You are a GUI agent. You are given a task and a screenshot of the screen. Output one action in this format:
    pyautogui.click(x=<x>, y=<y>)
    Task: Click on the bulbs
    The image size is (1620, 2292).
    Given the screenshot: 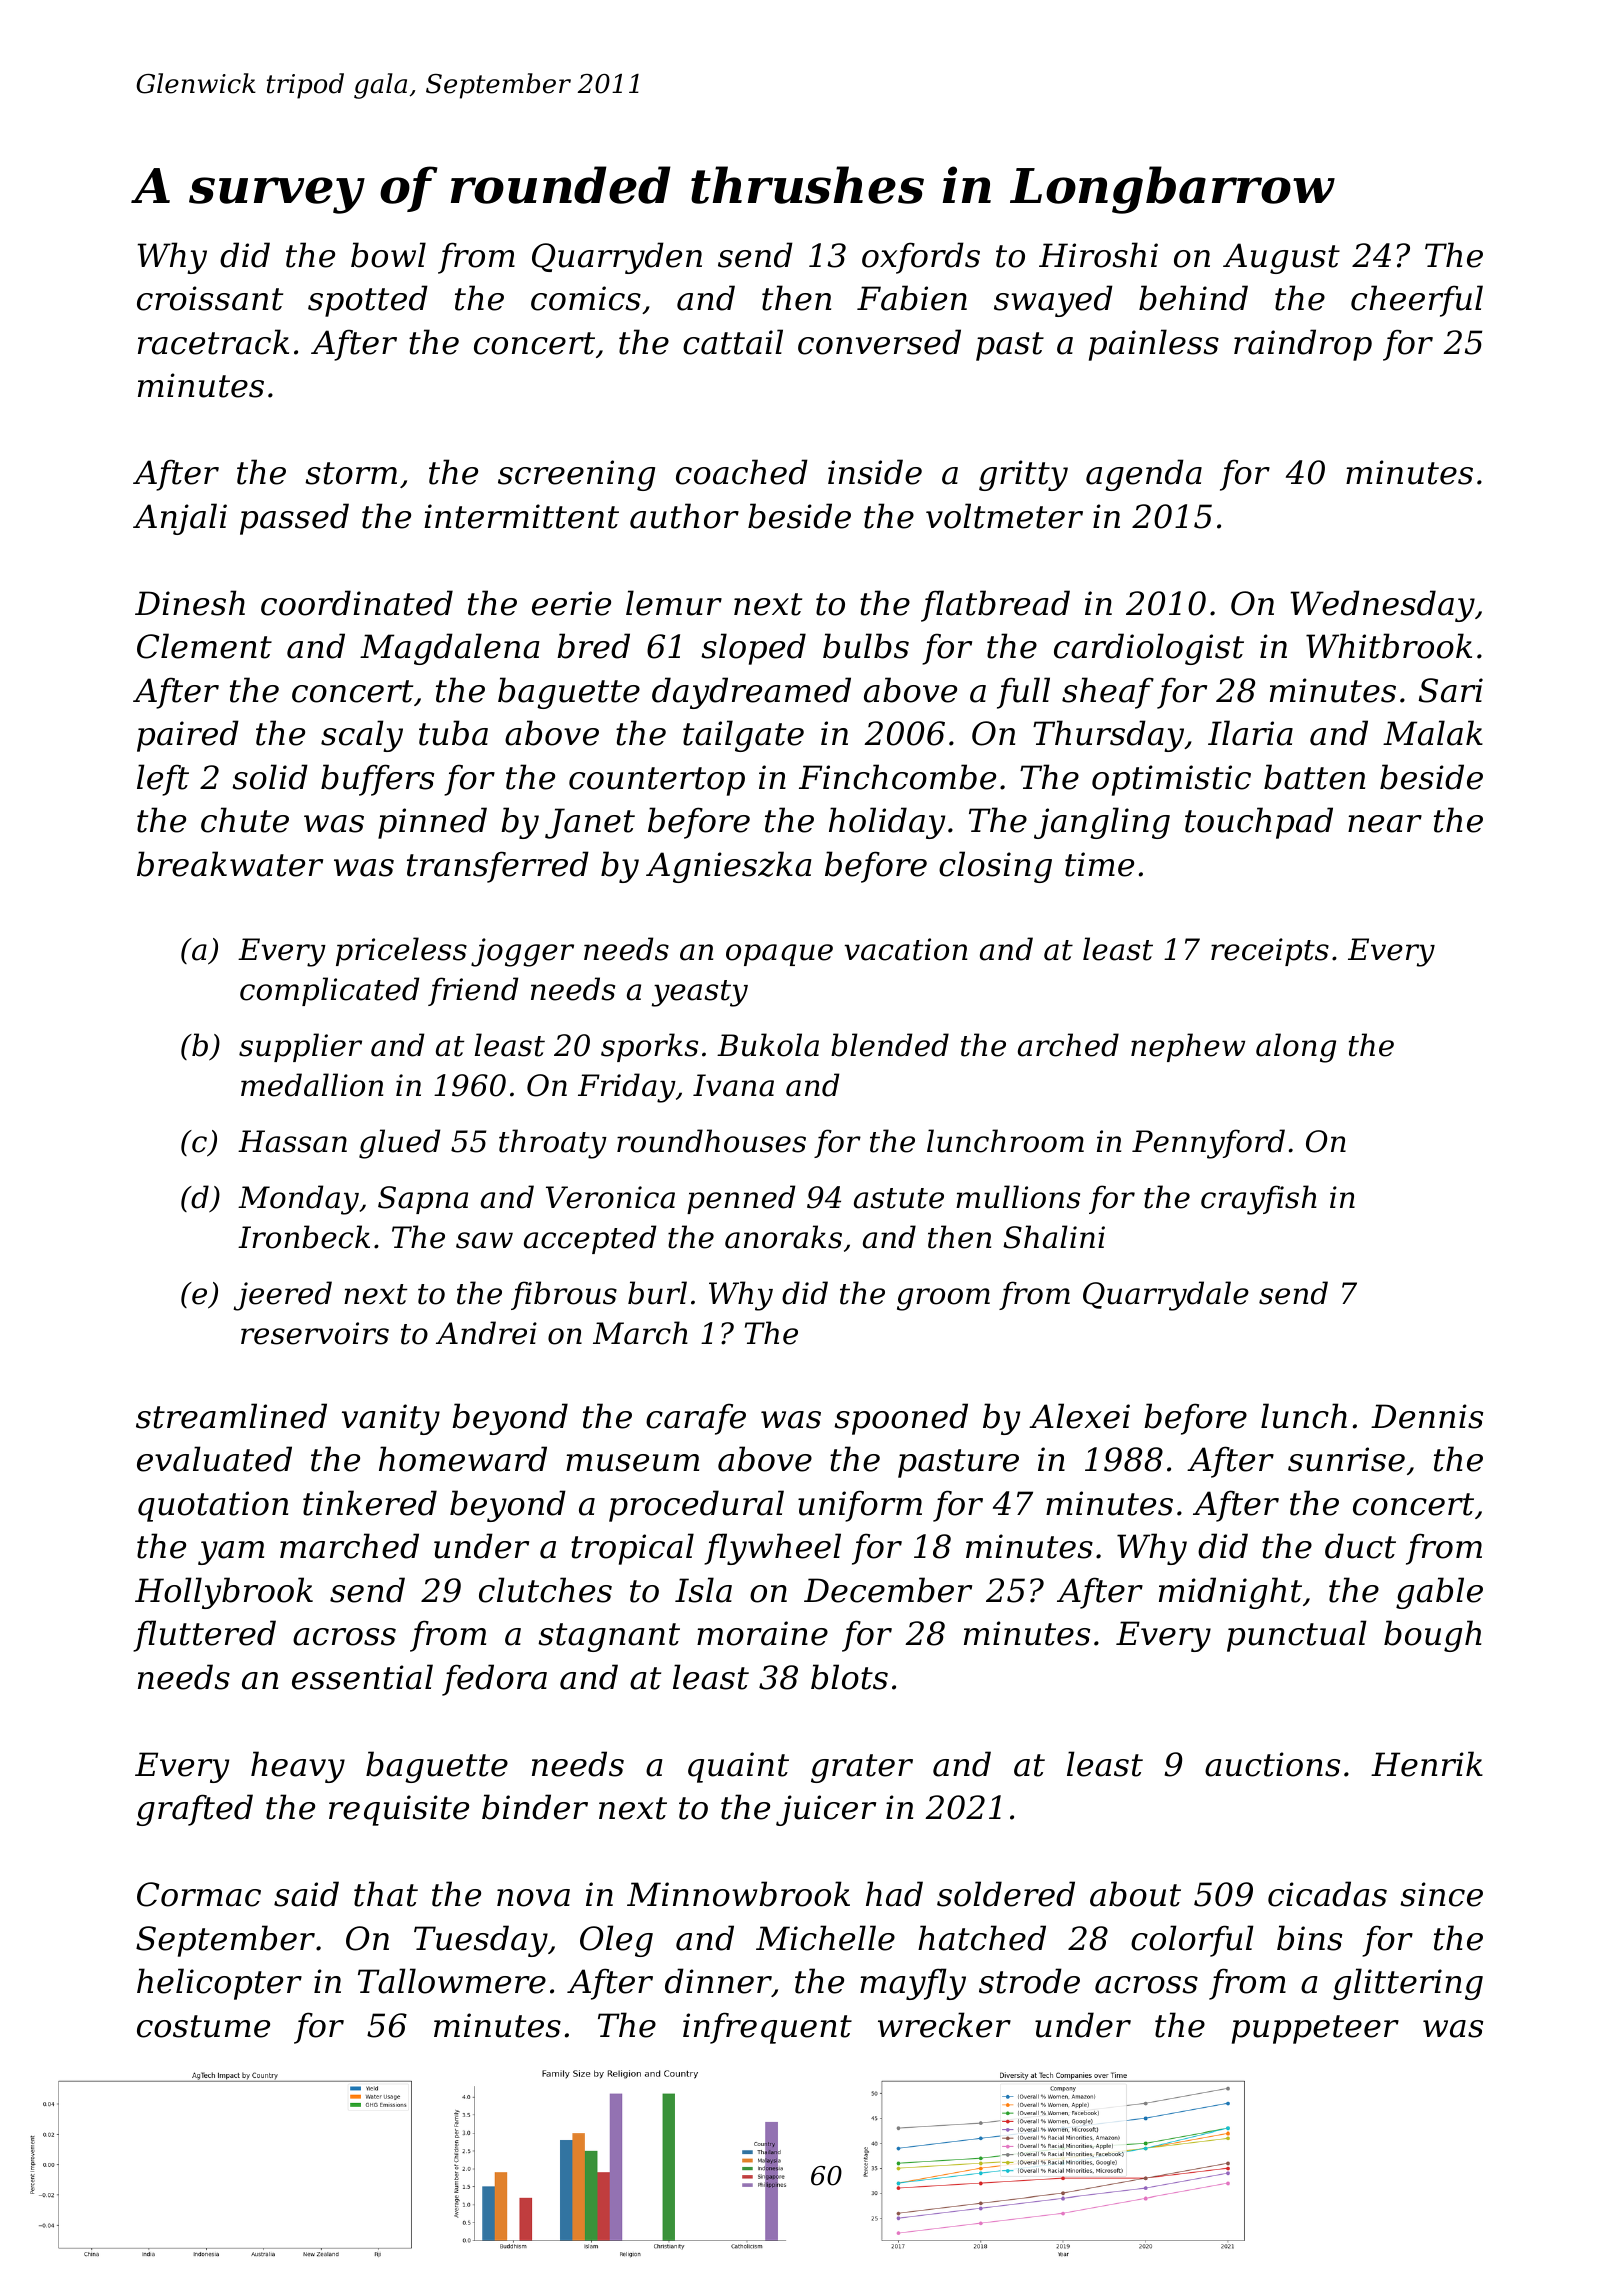 What is the action you would take?
    pyautogui.click(x=866, y=646)
